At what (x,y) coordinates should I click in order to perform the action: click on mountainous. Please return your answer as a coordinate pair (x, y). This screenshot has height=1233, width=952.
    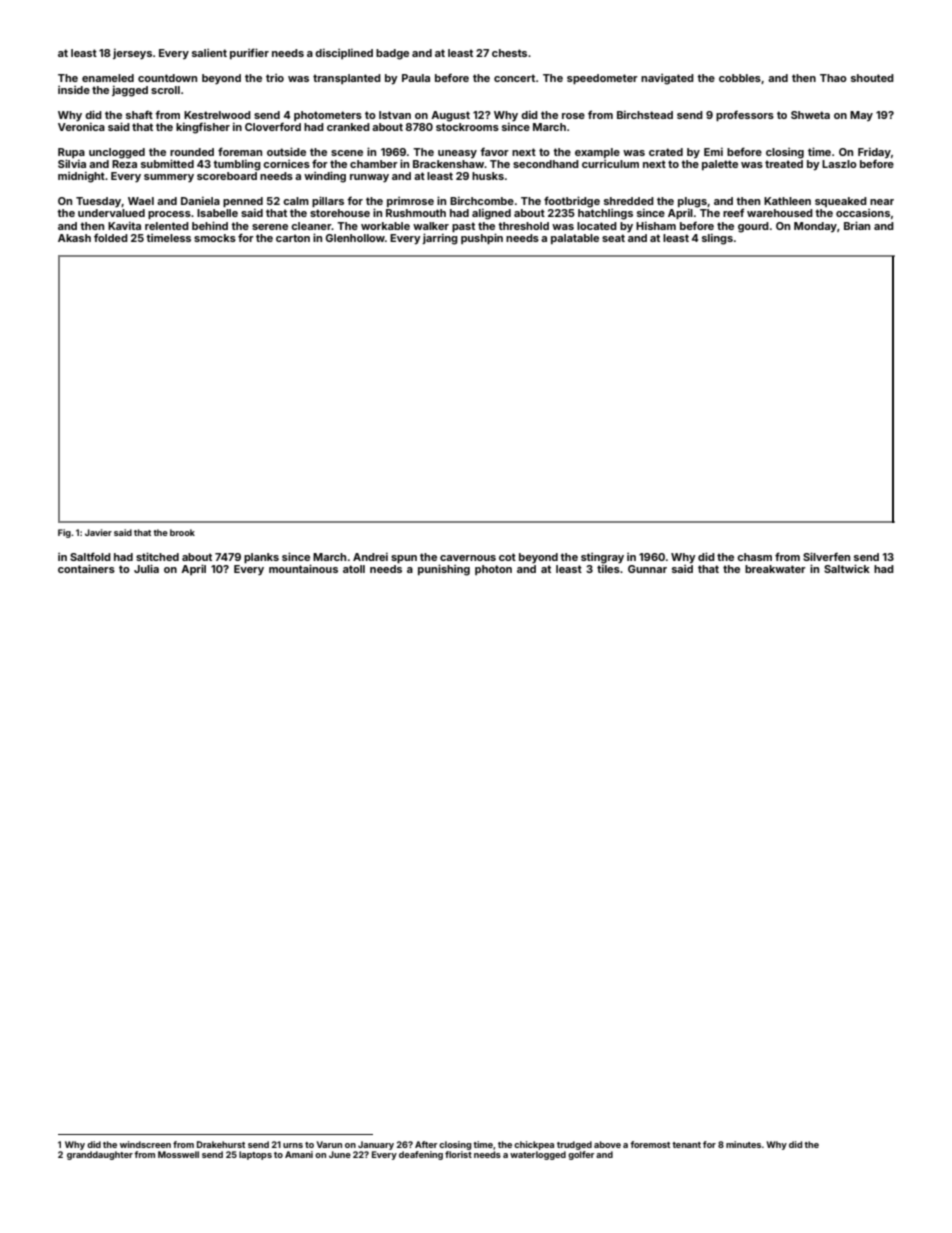
    Looking at the image, I should click on (303, 568).
